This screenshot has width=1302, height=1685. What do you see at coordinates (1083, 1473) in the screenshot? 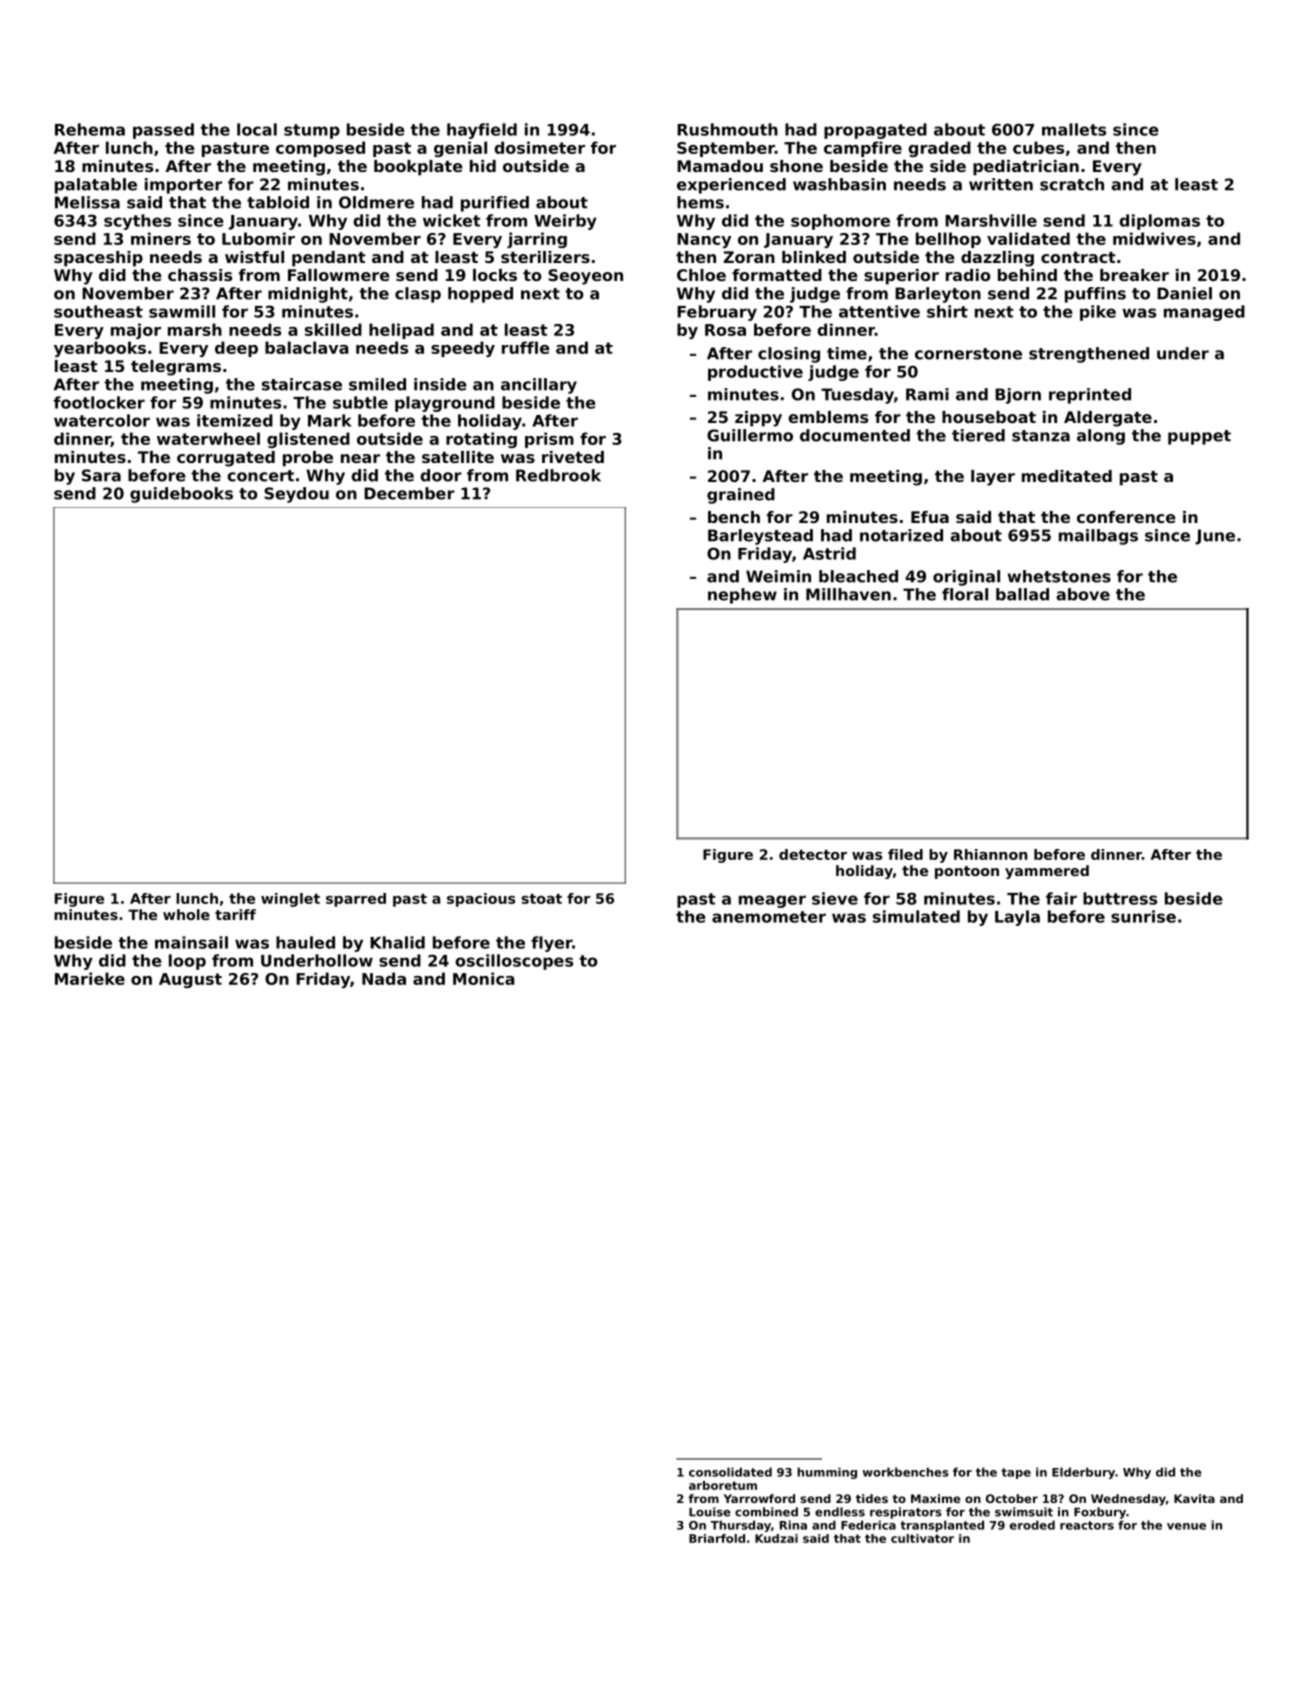
I see `Elderbury` at bounding box center [1083, 1473].
